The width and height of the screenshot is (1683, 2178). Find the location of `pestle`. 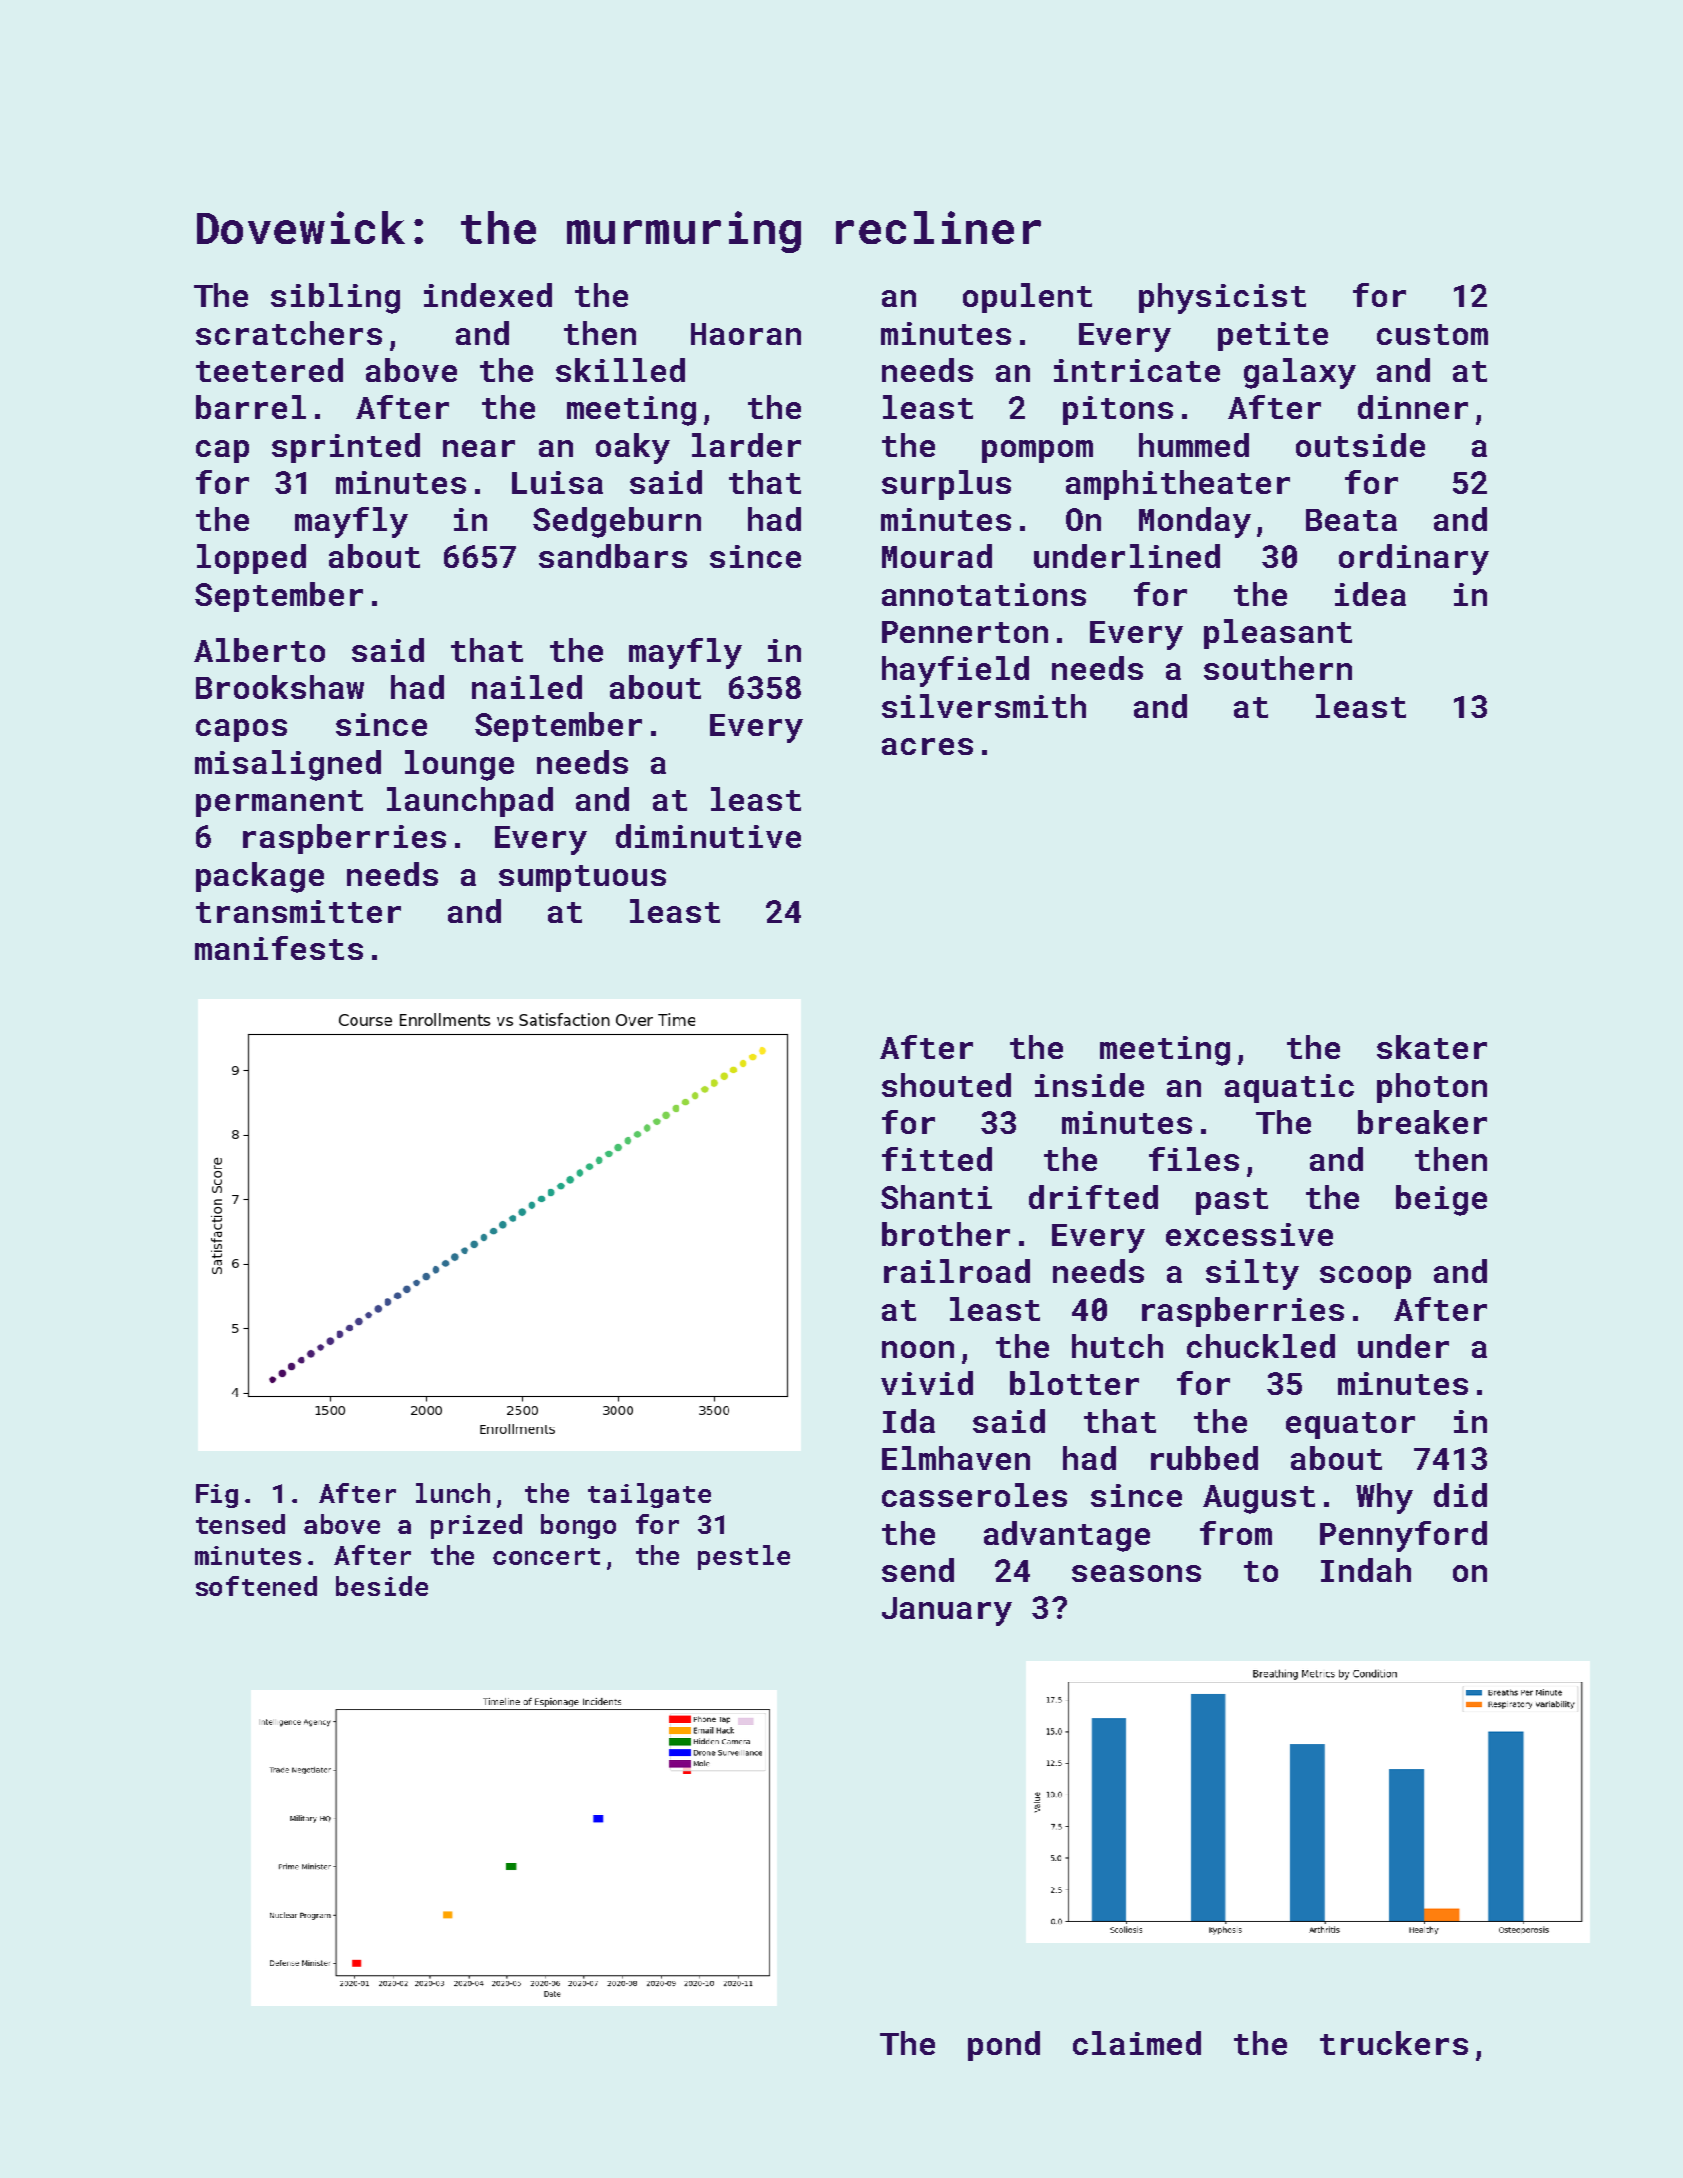

pestle is located at coordinates (744, 1557).
